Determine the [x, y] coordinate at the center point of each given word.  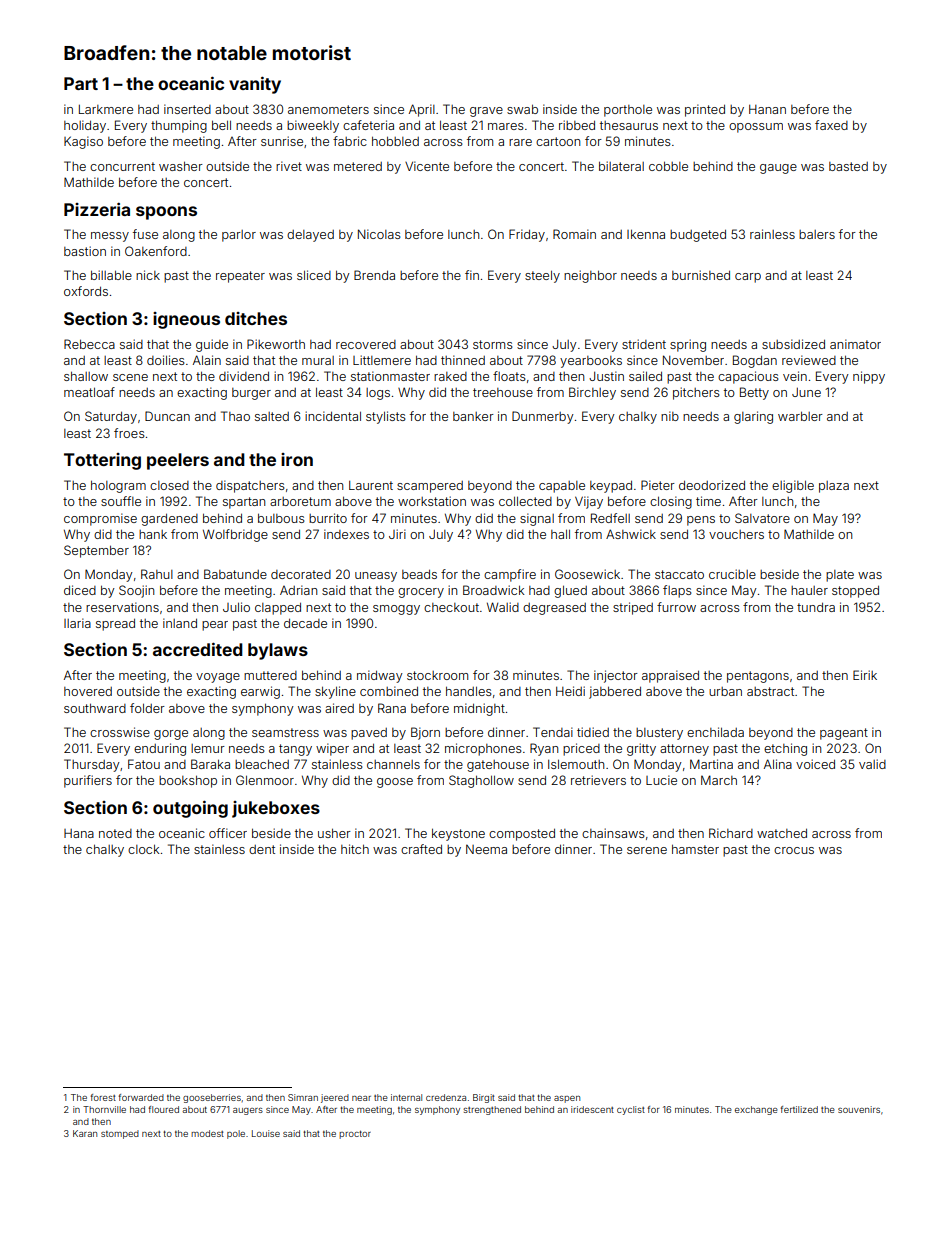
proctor [355, 1135]
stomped [120, 1134]
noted [115, 833]
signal [537, 519]
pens [701, 521]
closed [169, 485]
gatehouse [498, 766]
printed [705, 110]
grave [486, 112]
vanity [255, 85]
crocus [794, 850]
